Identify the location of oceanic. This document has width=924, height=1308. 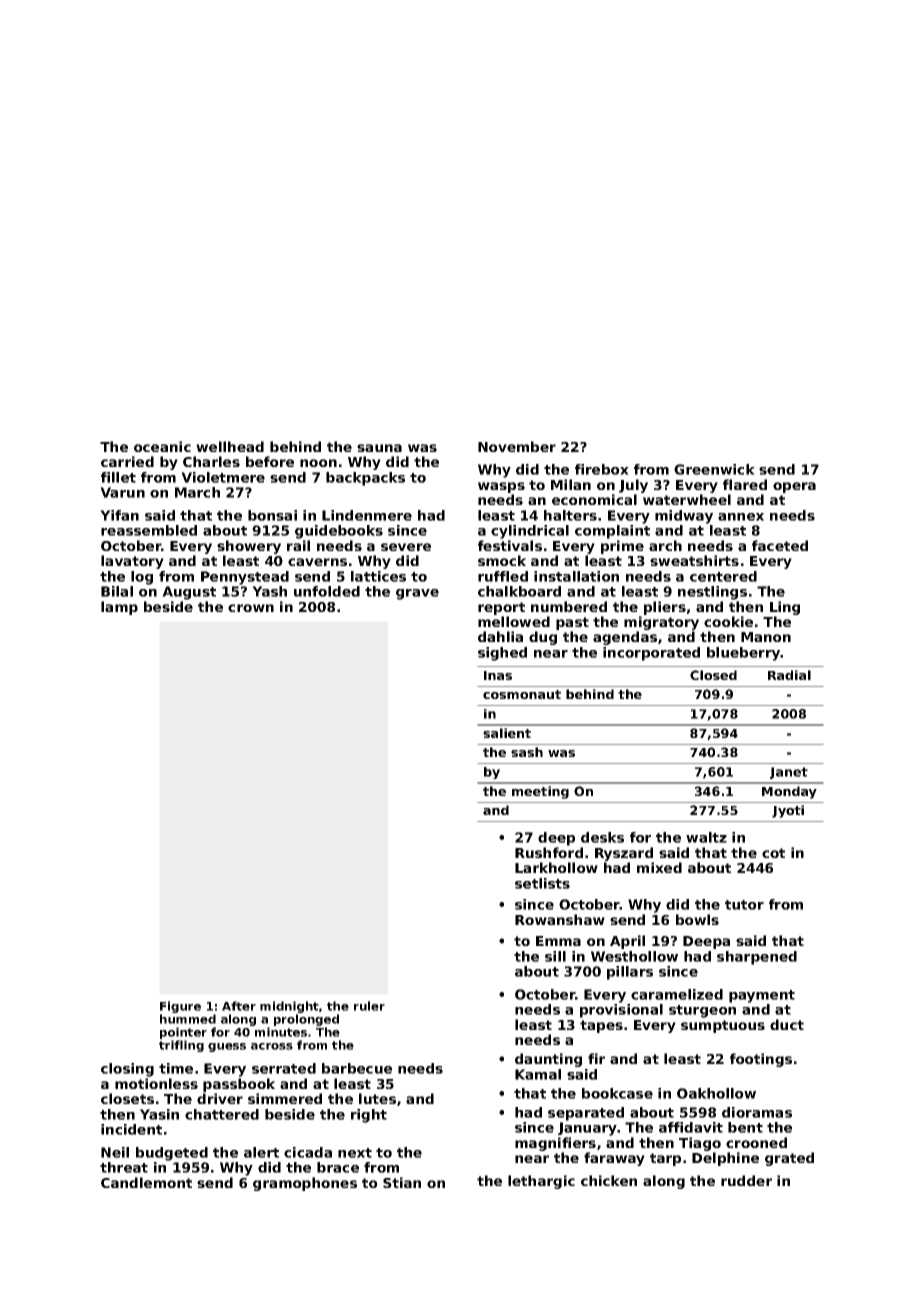
(162, 446).
